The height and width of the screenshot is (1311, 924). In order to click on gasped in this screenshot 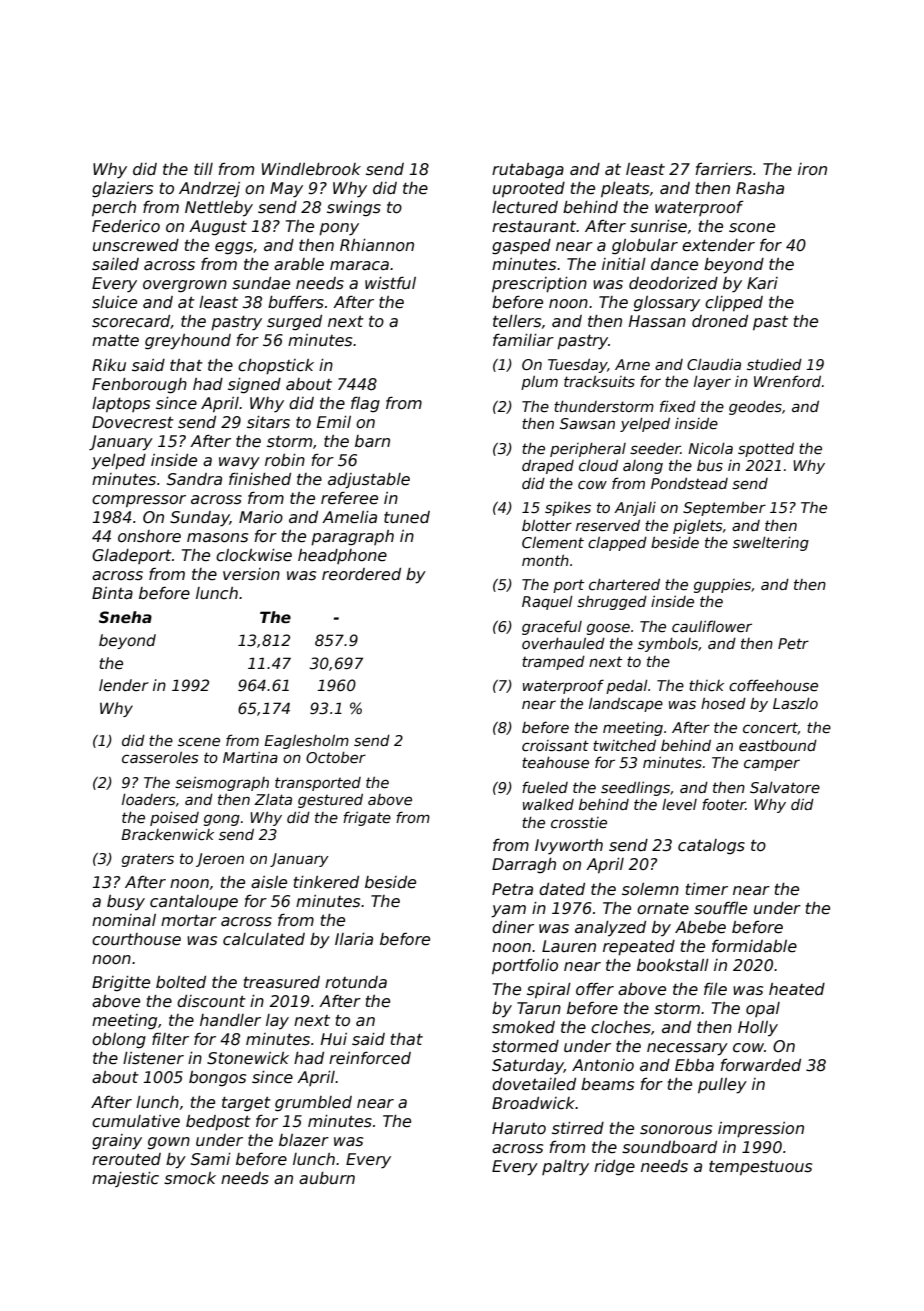, I will do `click(521, 246)`.
